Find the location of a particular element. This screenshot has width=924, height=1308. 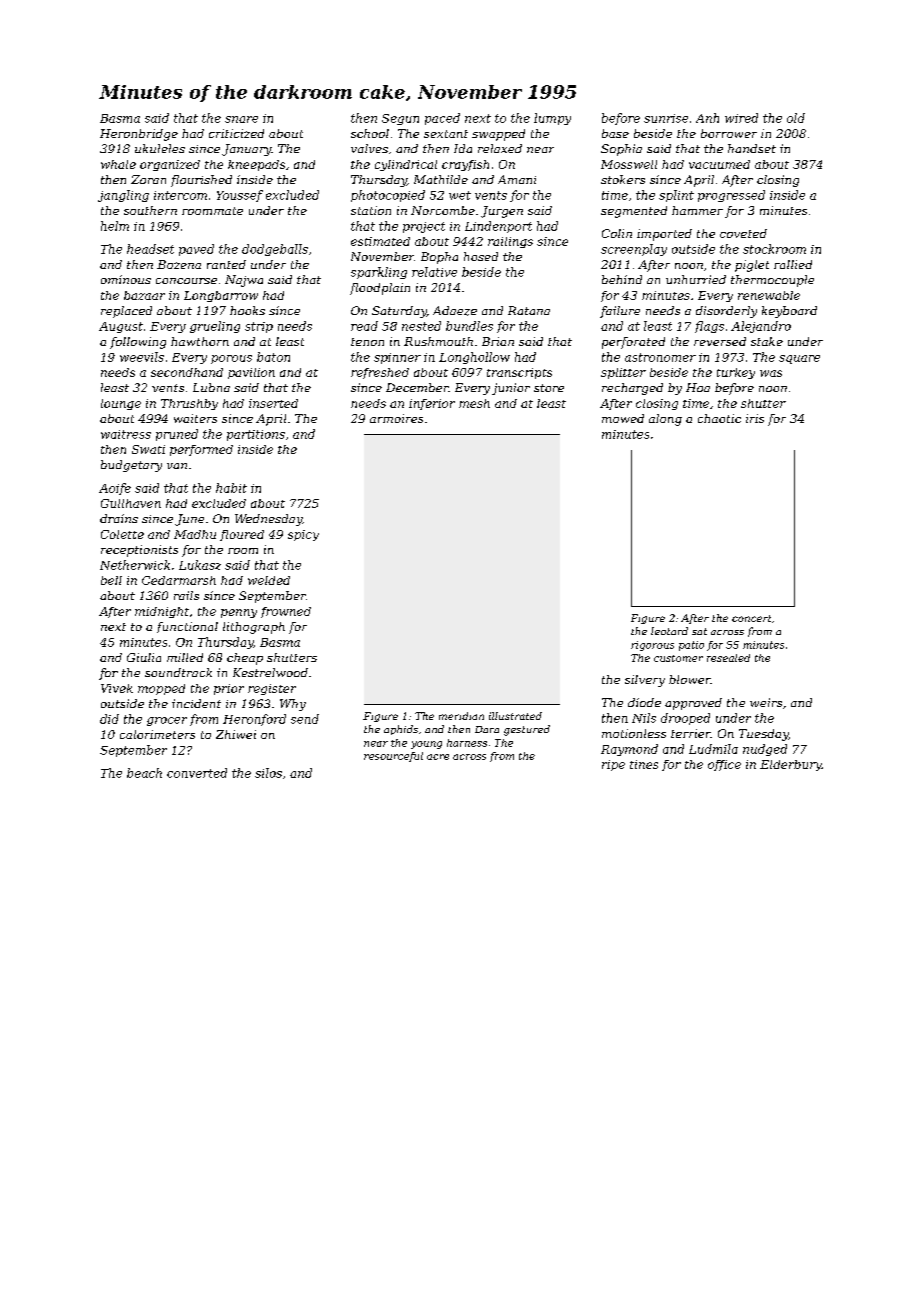

Lukasz is located at coordinates (200, 565).
